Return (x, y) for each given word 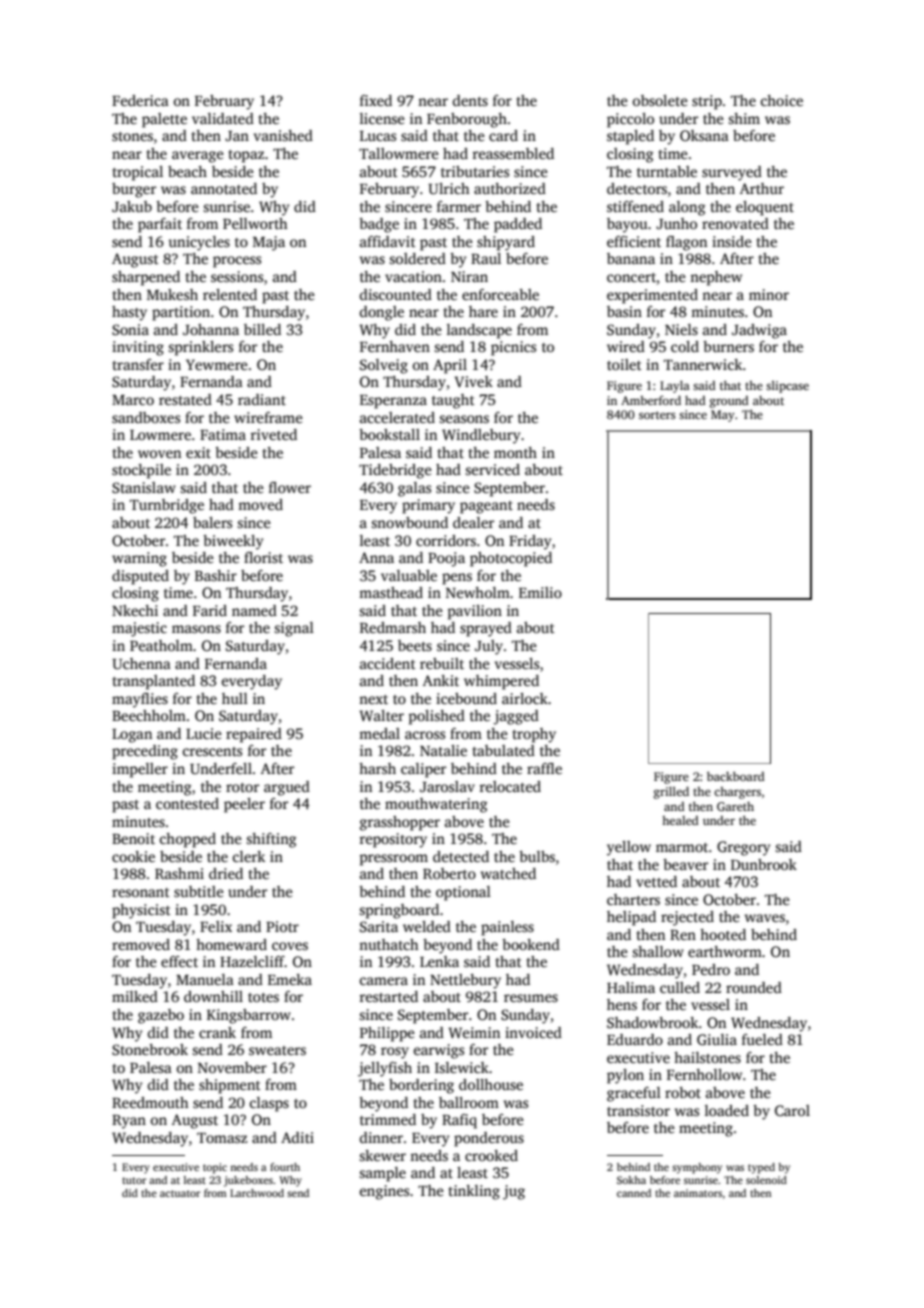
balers (212, 522)
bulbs (537, 856)
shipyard (506, 243)
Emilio (540, 592)
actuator (180, 1193)
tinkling (474, 1192)
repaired (254, 735)
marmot (682, 847)
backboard (736, 776)
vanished (283, 135)
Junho (676, 223)
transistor (638, 1110)
